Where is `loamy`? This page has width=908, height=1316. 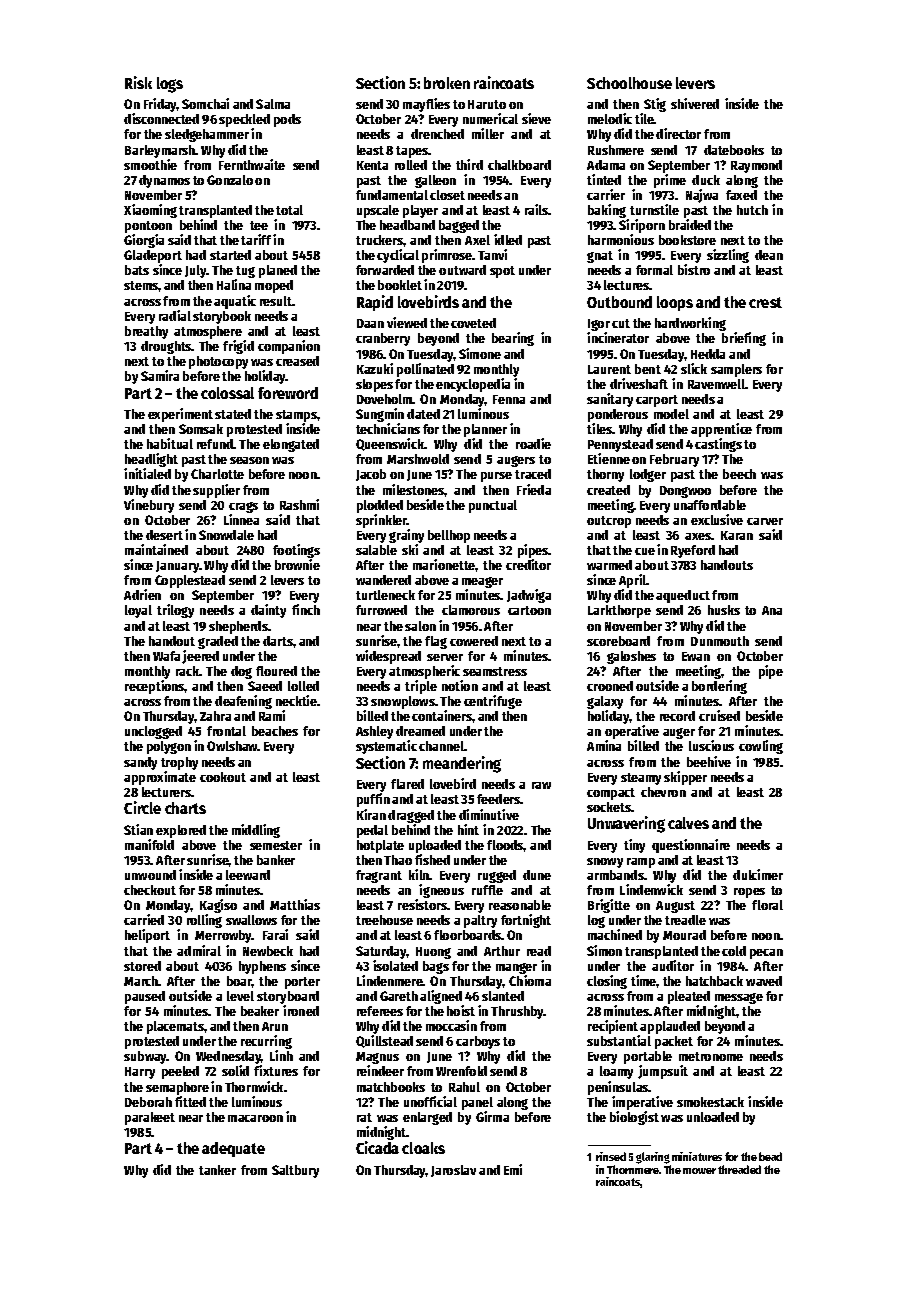 loamy is located at coordinates (616, 1072).
